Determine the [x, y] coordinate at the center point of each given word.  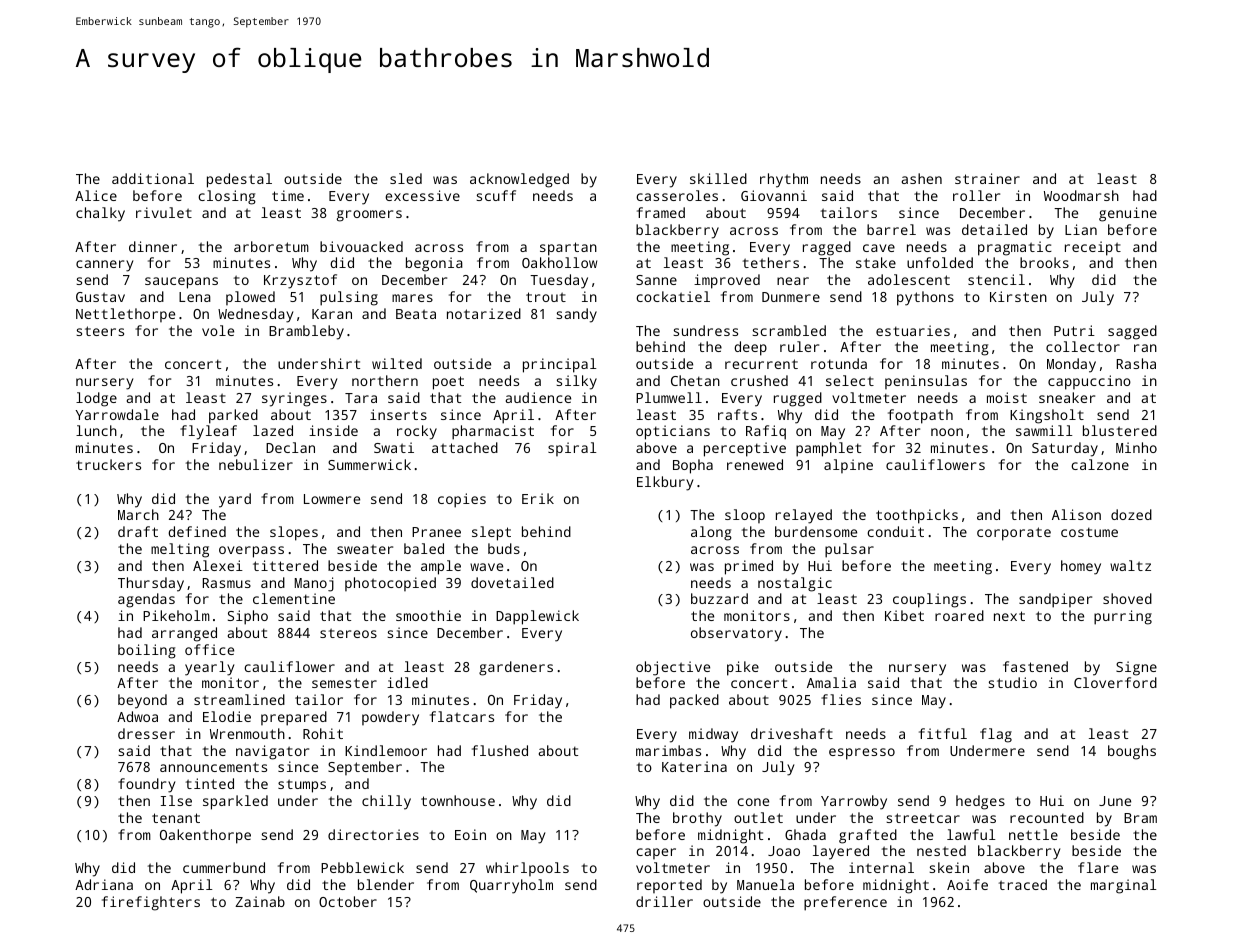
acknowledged [519, 180]
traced [1023, 884]
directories [373, 834]
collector [1083, 346]
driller [664, 901]
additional [153, 178]
